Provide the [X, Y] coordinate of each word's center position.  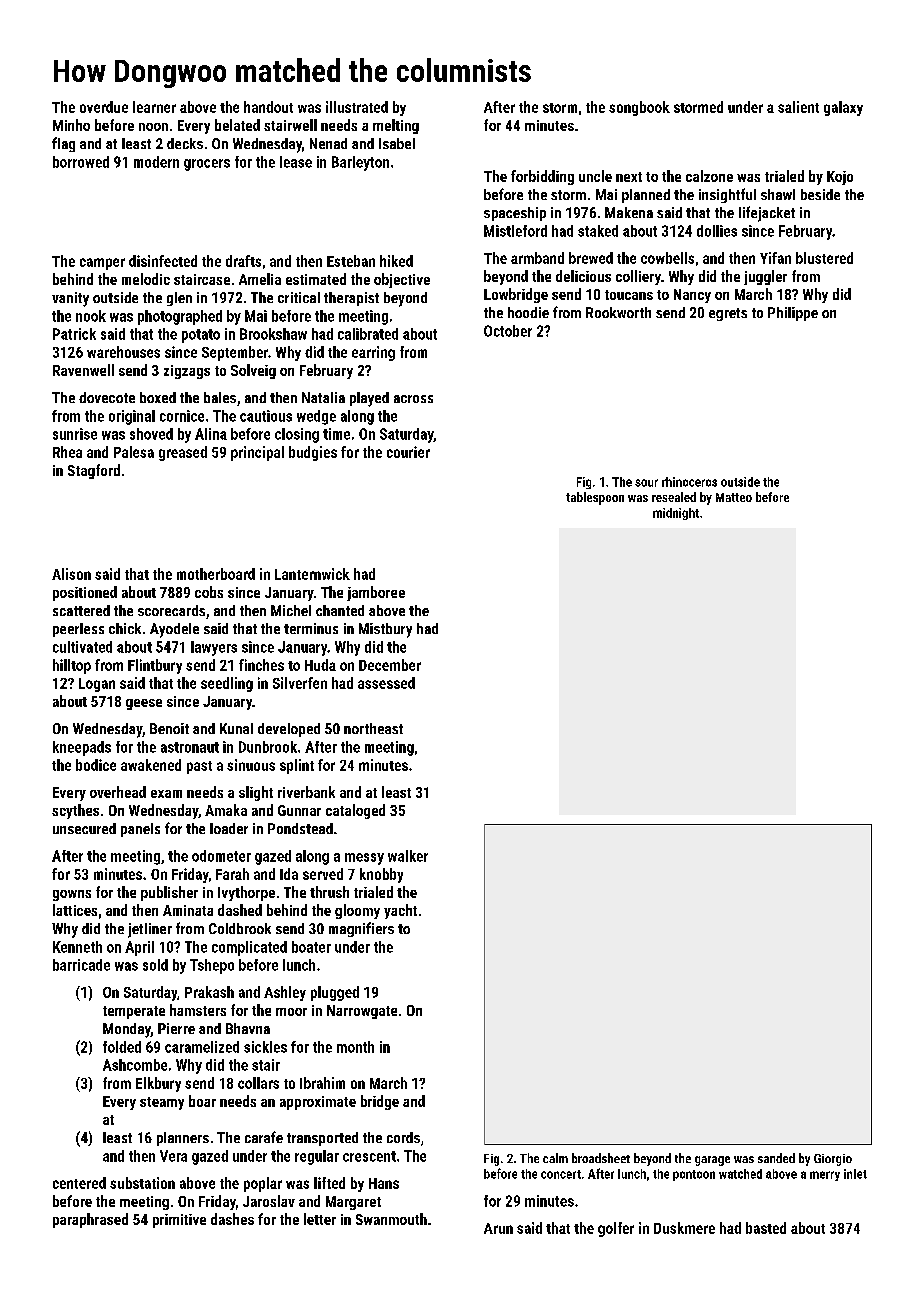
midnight [676, 514]
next [629, 177]
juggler [765, 277]
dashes [232, 1219]
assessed [386, 683]
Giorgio [833, 1160]
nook [91, 316]
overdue [104, 107]
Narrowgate [362, 1012]
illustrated [357, 107]
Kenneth [77, 947]
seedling [227, 684]
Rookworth [618, 312]
